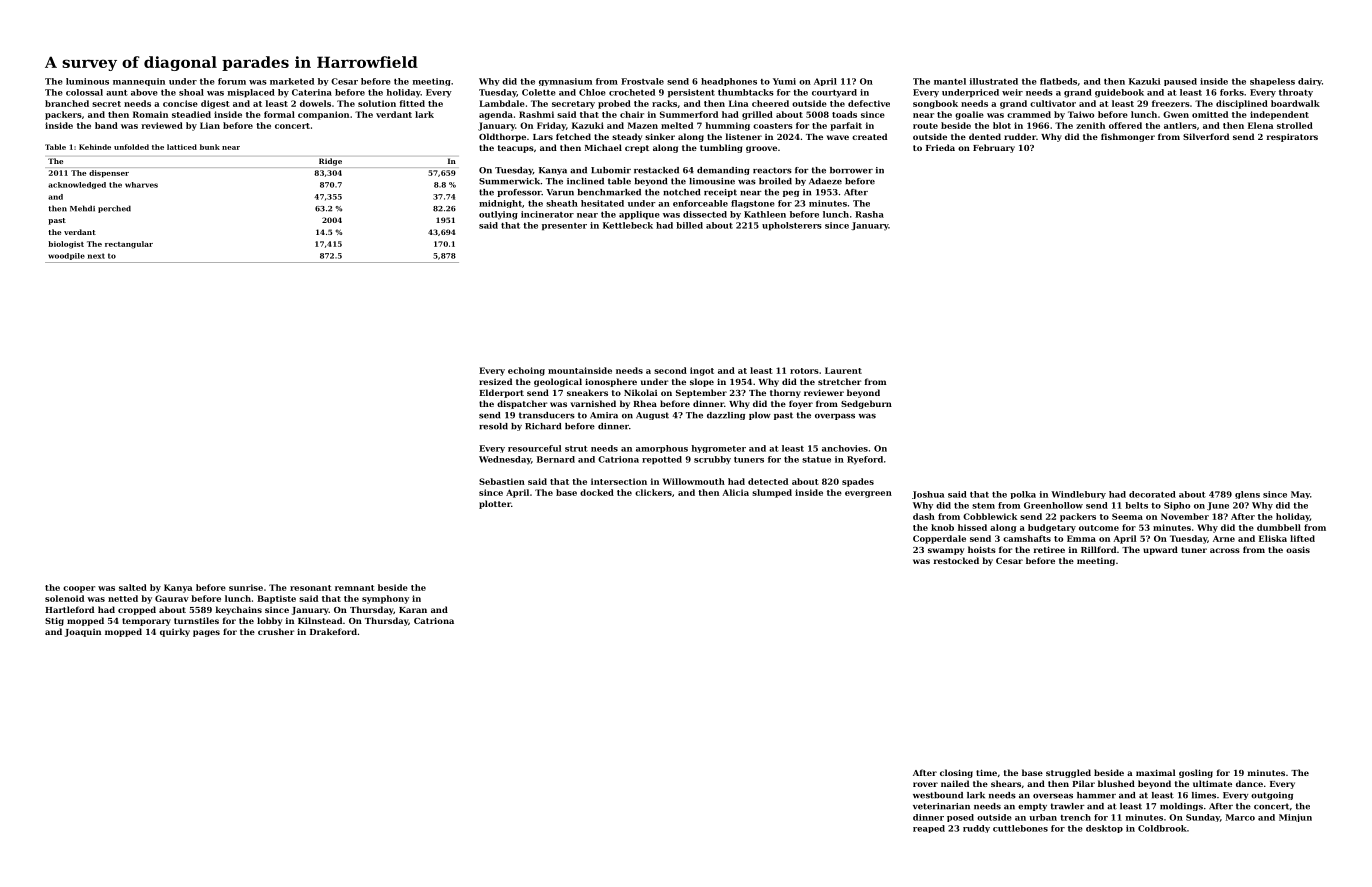 Image resolution: width=1372 pixels, height=887 pixels. I want to click on mantel, so click(950, 81).
